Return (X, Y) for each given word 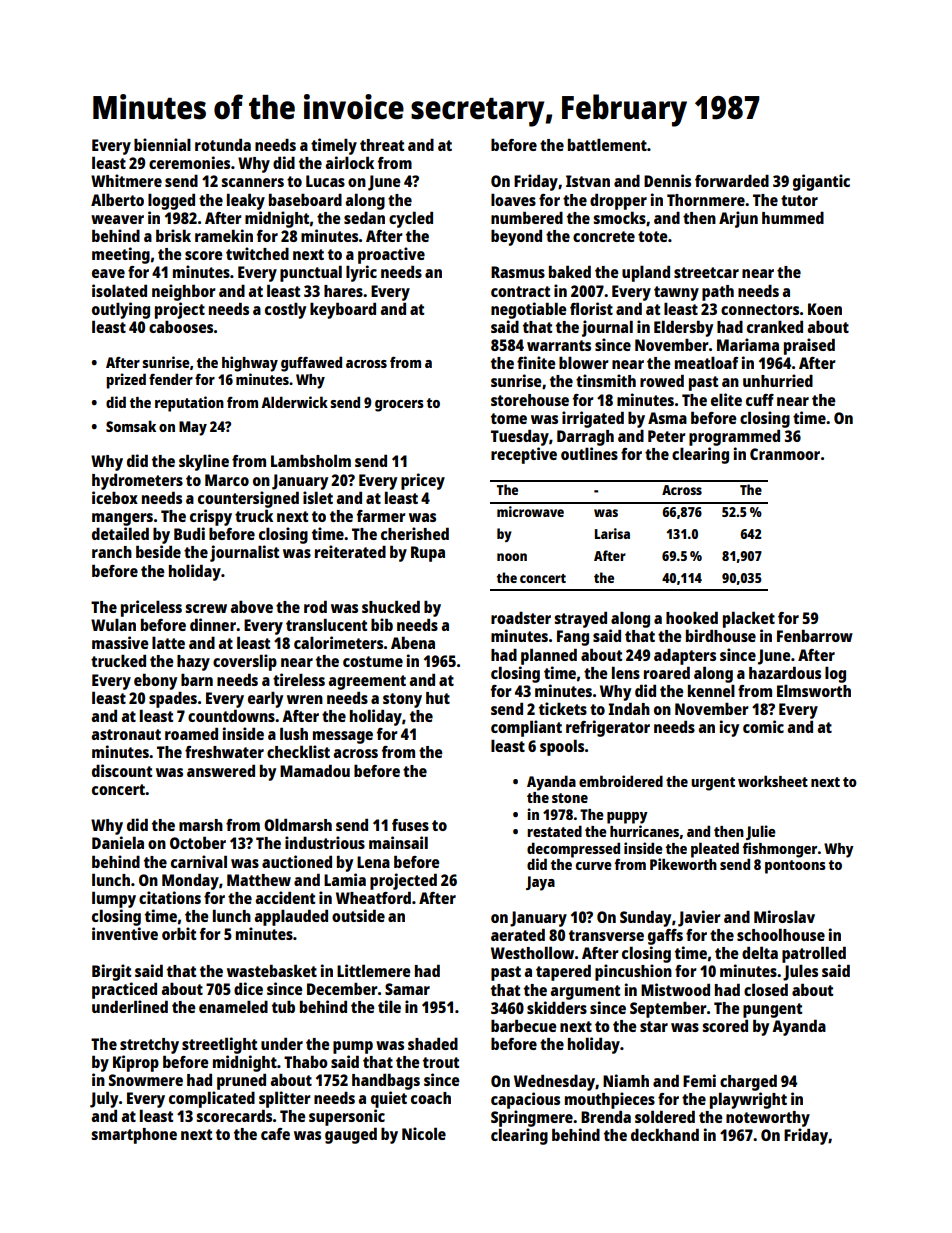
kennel (711, 690)
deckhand (665, 1134)
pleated (715, 850)
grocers (399, 406)
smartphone (134, 1136)
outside (358, 915)
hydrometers (137, 481)
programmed (734, 437)
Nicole (424, 1133)
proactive (391, 255)
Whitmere (126, 180)
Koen (825, 309)
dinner (213, 624)
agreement (367, 682)
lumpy (114, 899)
